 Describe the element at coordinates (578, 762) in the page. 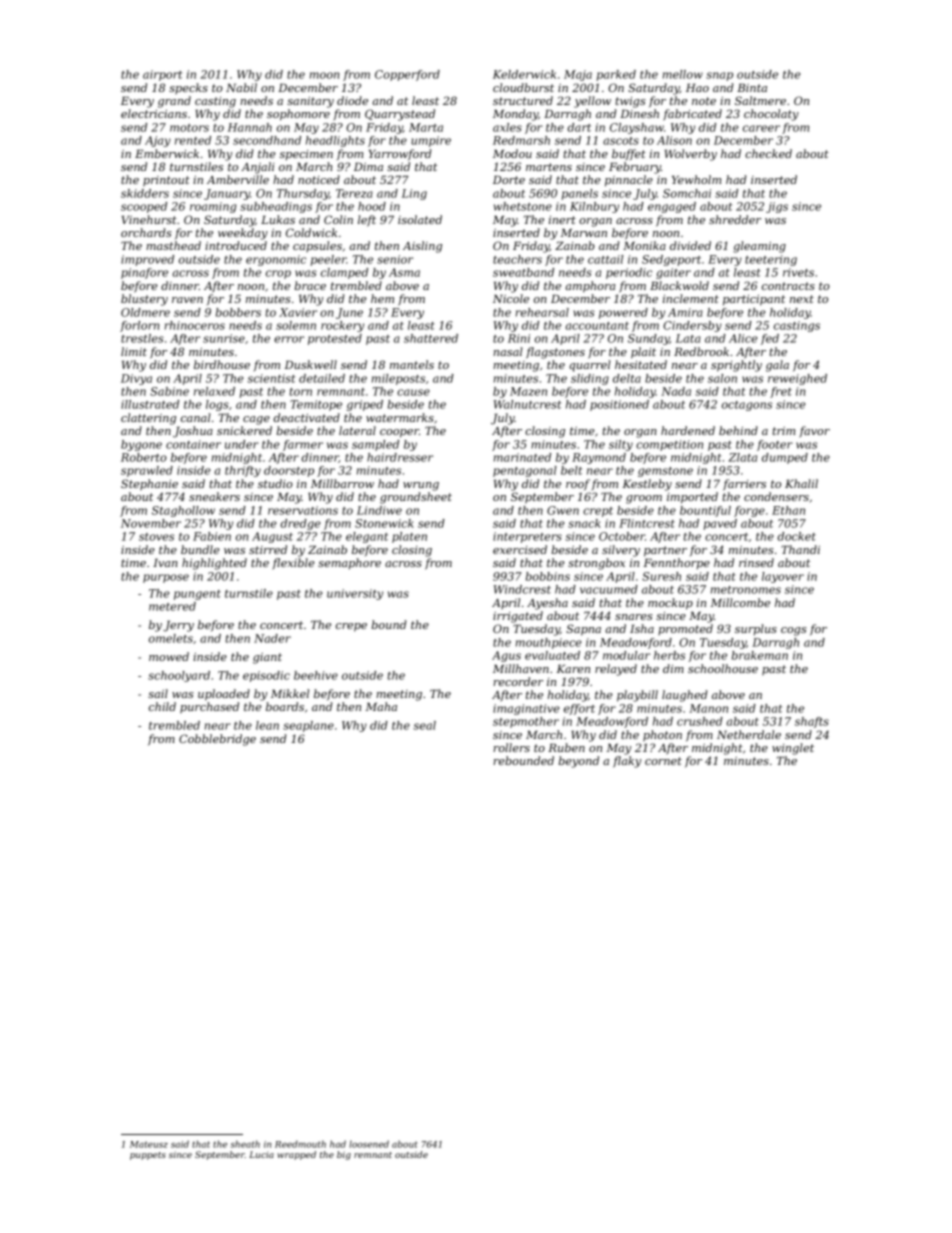

I see `beyond` at that location.
